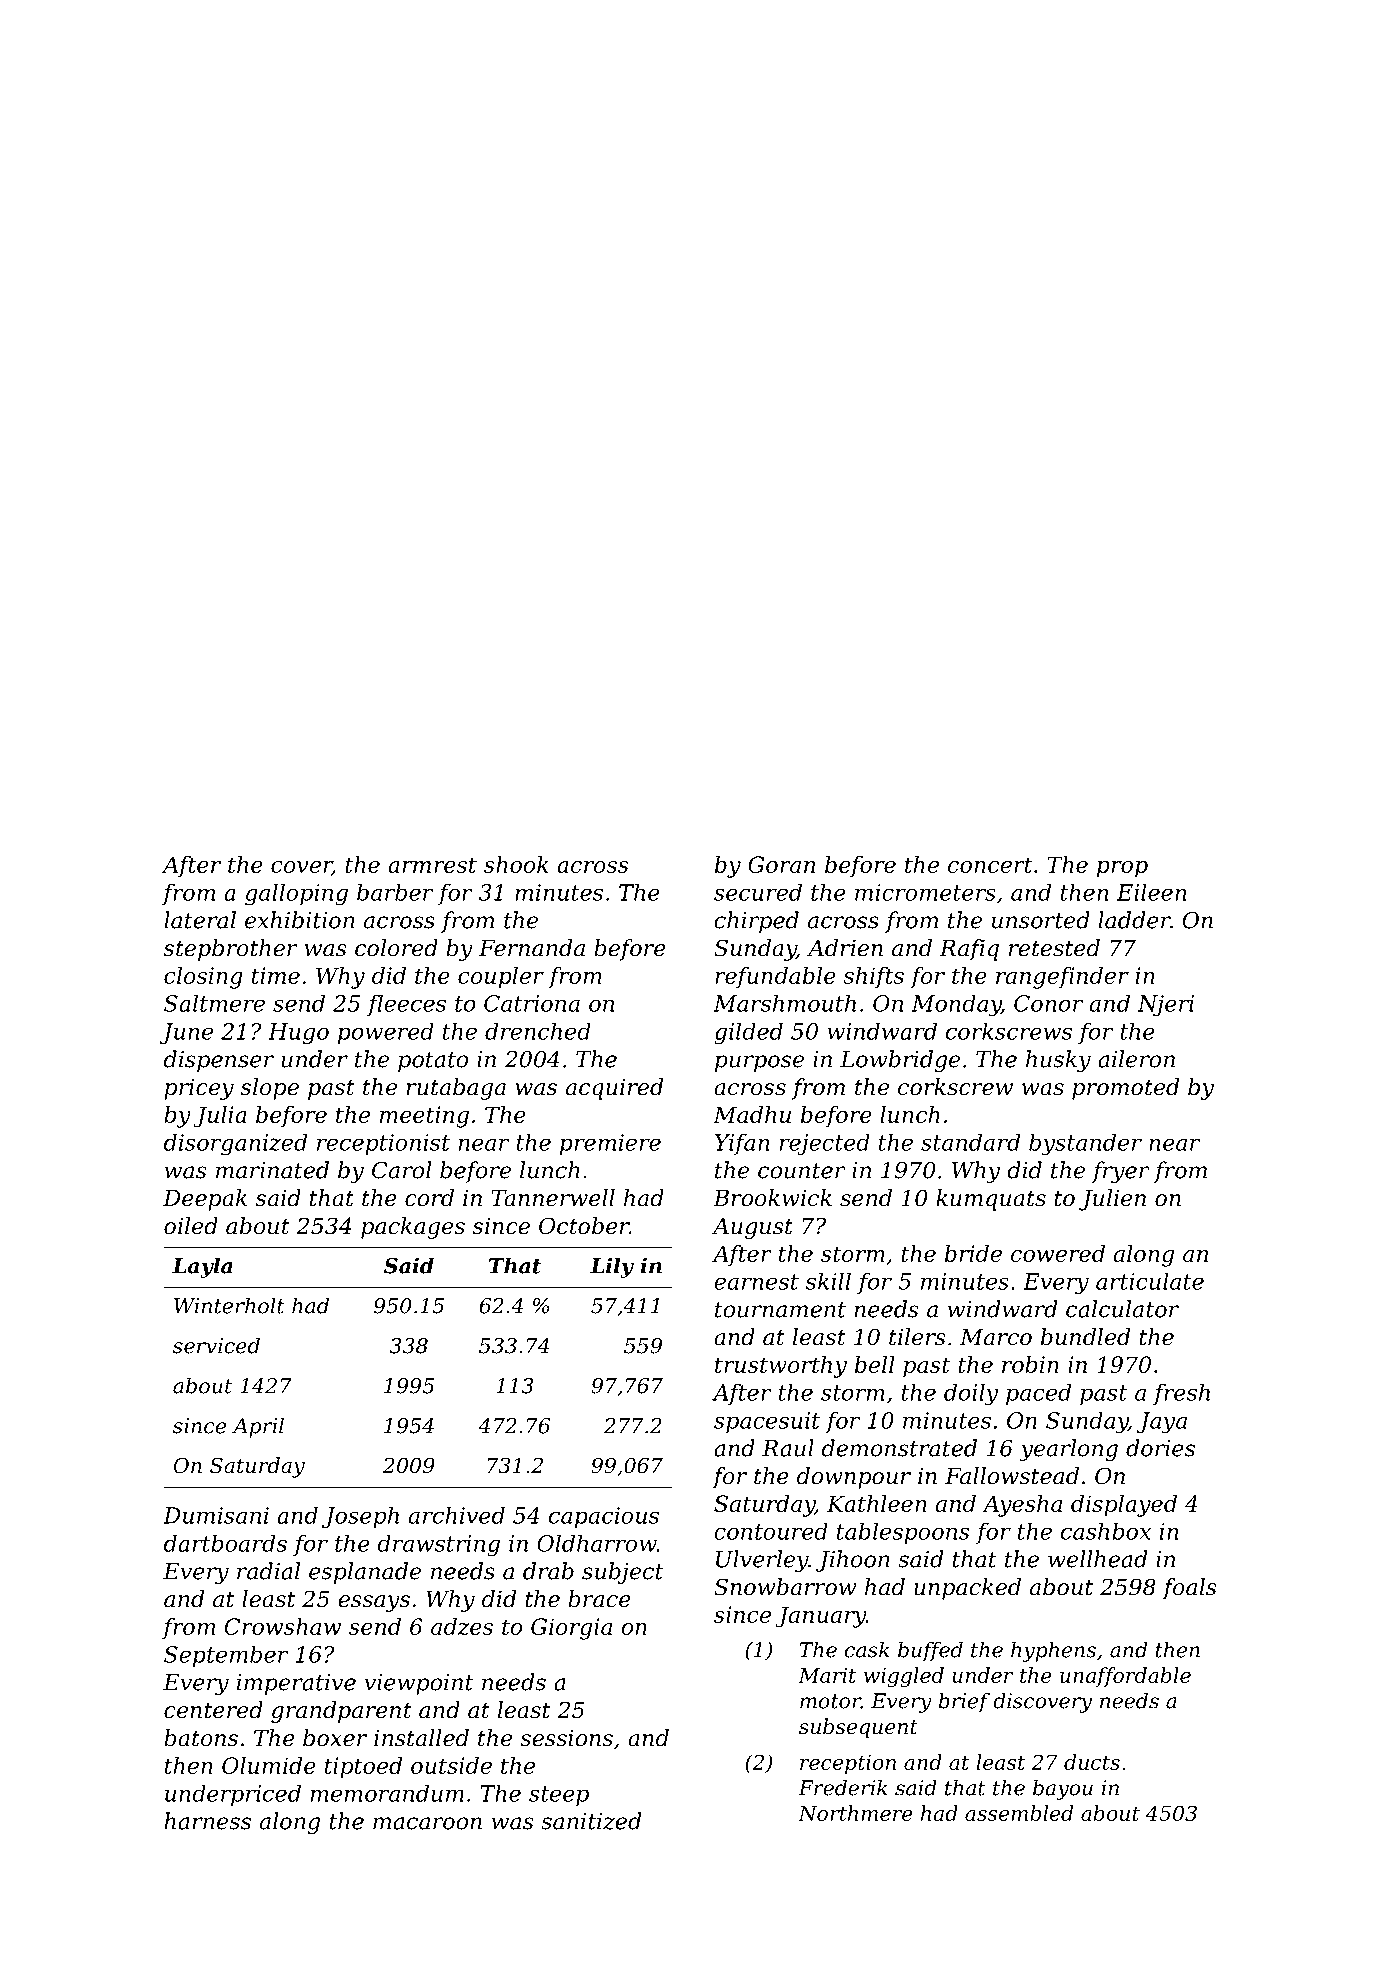 The width and height of the screenshot is (1386, 1969). I want to click on calculator, so click(1122, 1309).
